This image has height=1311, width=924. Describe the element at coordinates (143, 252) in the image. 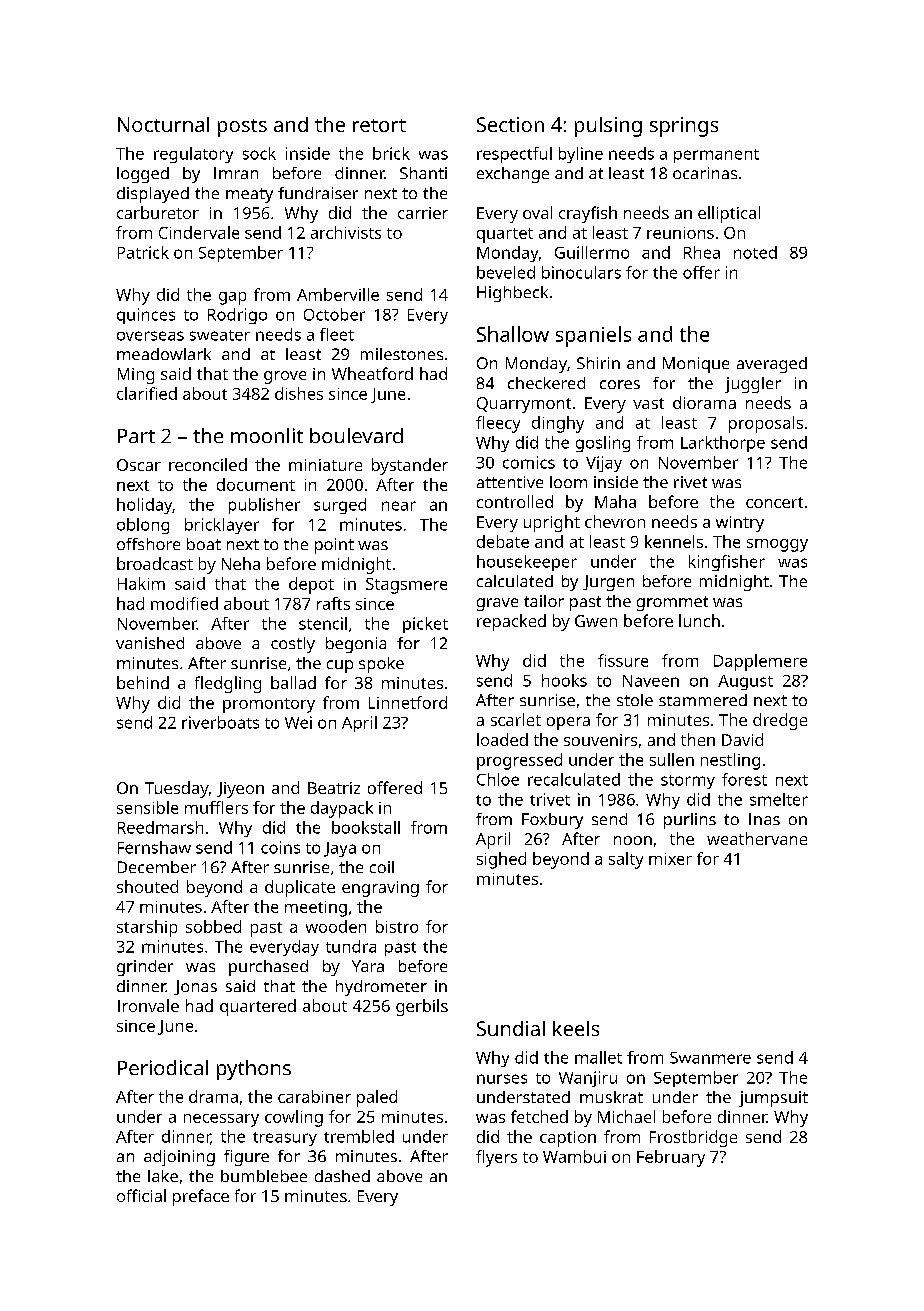

I see `Patrick` at that location.
